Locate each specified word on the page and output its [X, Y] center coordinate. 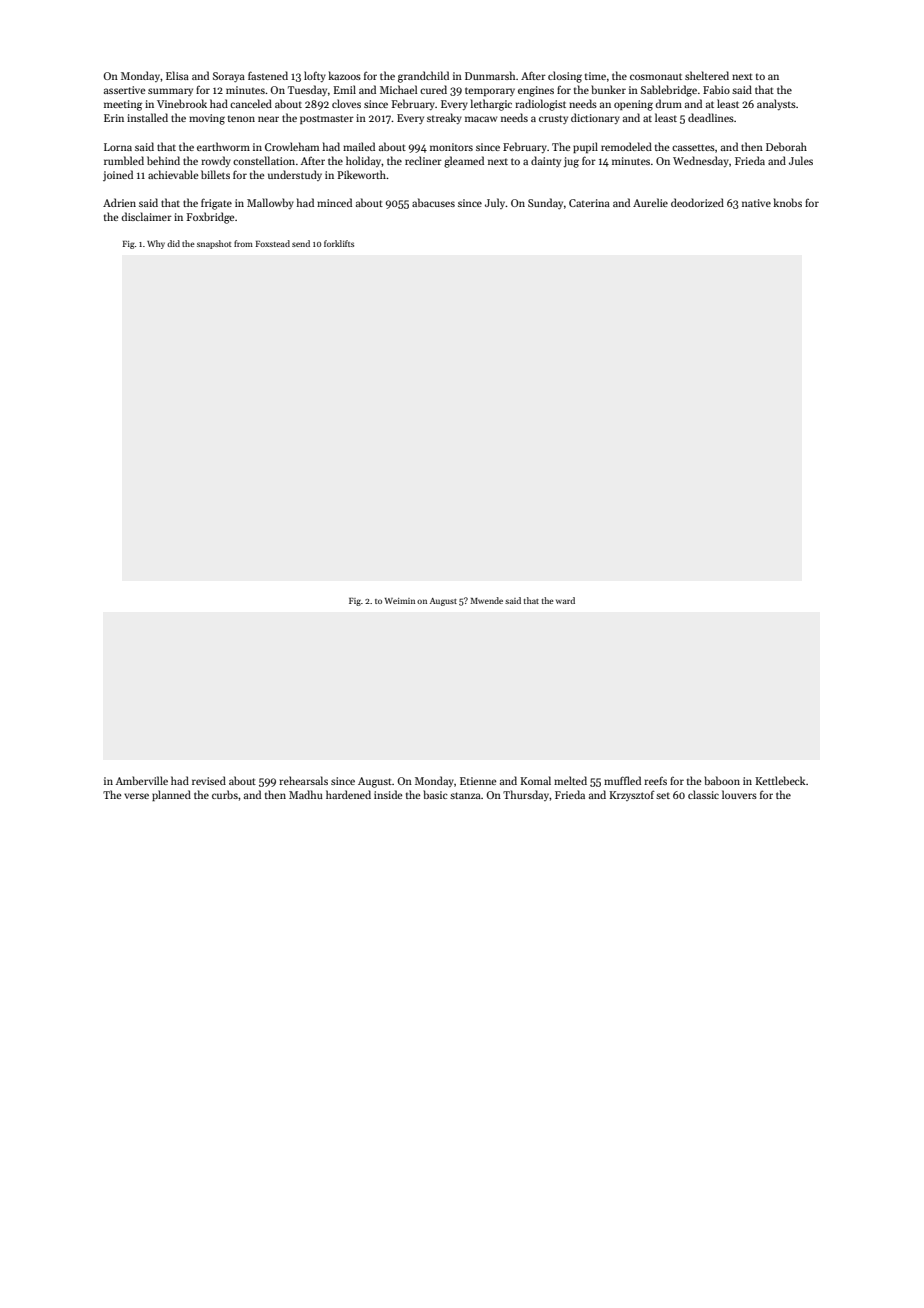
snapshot [214, 244]
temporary [490, 91]
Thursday [526, 795]
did [173, 243]
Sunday [545, 203]
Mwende [486, 600]
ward [565, 600]
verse [136, 796]
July [495, 203]
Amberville [141, 780]
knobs [787, 202]
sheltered [707, 75]
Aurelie [650, 202]
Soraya [229, 77]
